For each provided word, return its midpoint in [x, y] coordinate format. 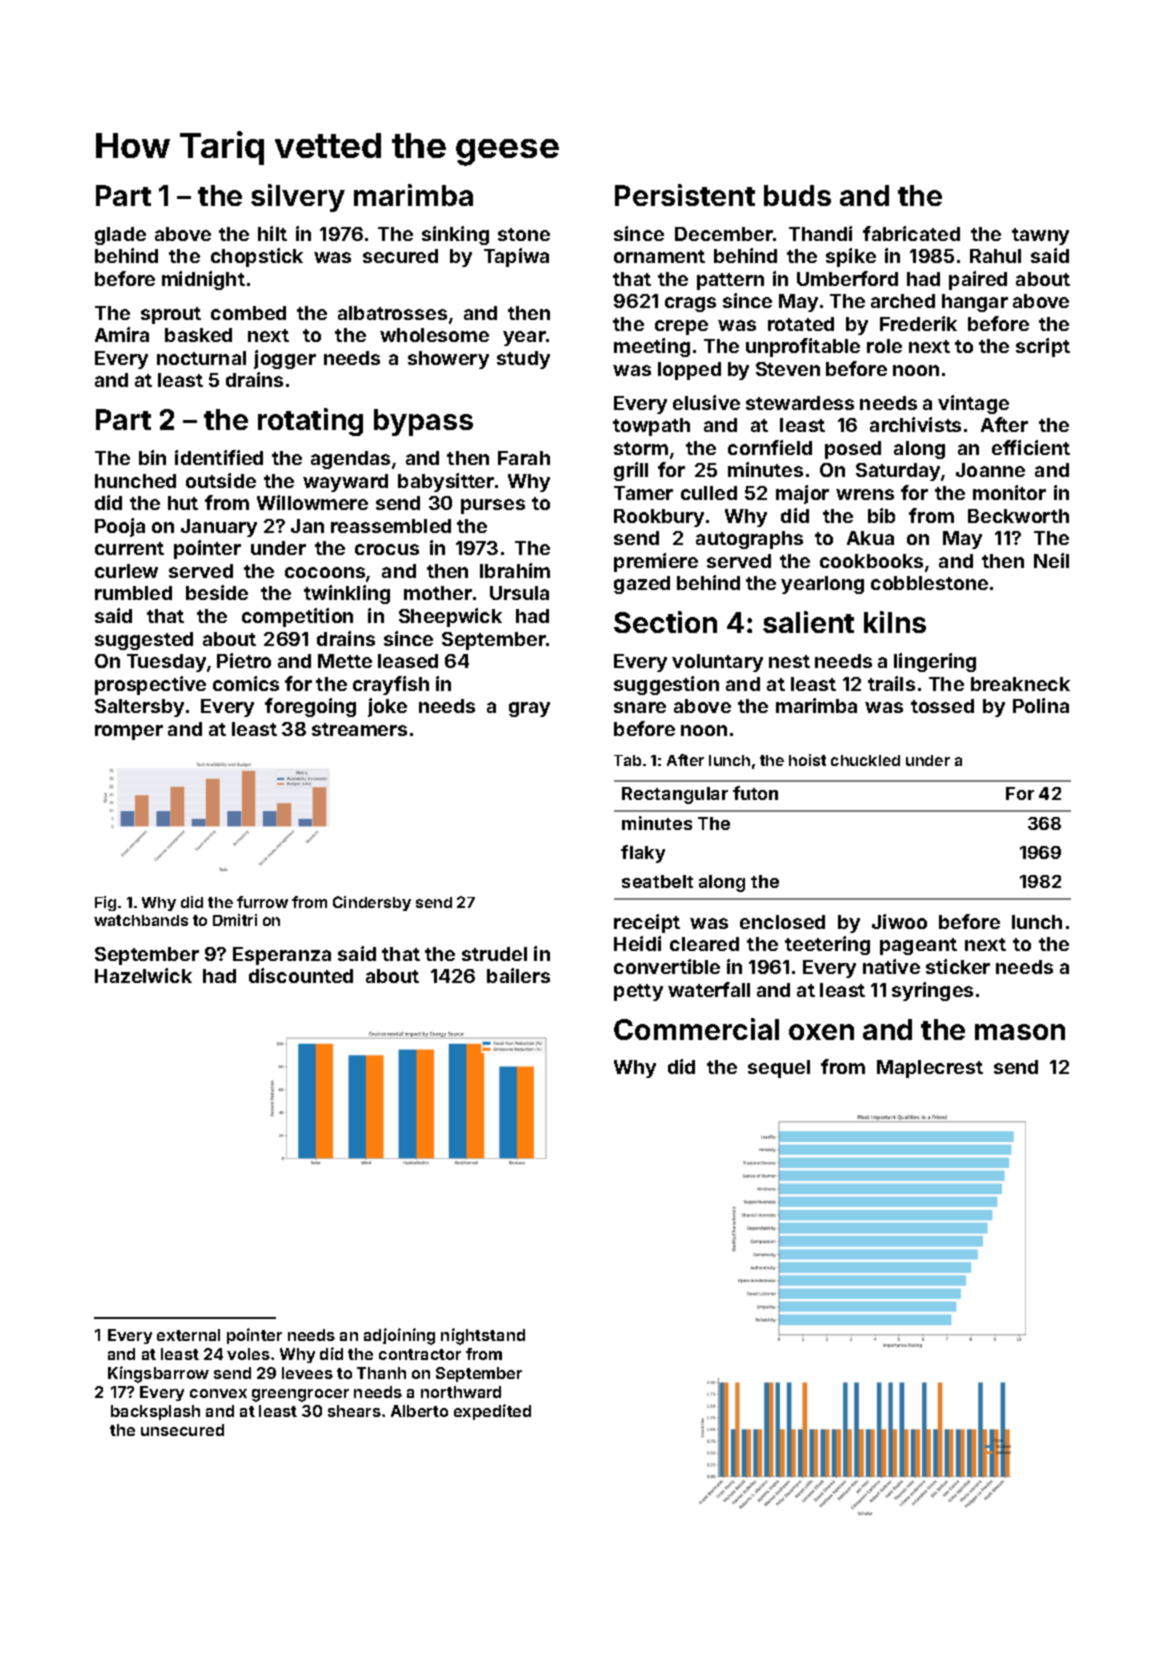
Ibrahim [515, 570]
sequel [779, 1069]
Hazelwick [143, 975]
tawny [1040, 236]
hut [183, 503]
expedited [492, 1412]
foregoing [310, 707]
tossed [942, 706]
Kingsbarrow [158, 1374]
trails [891, 683]
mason [1020, 1032]
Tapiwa [516, 257]
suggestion [666, 685]
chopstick [257, 257]
